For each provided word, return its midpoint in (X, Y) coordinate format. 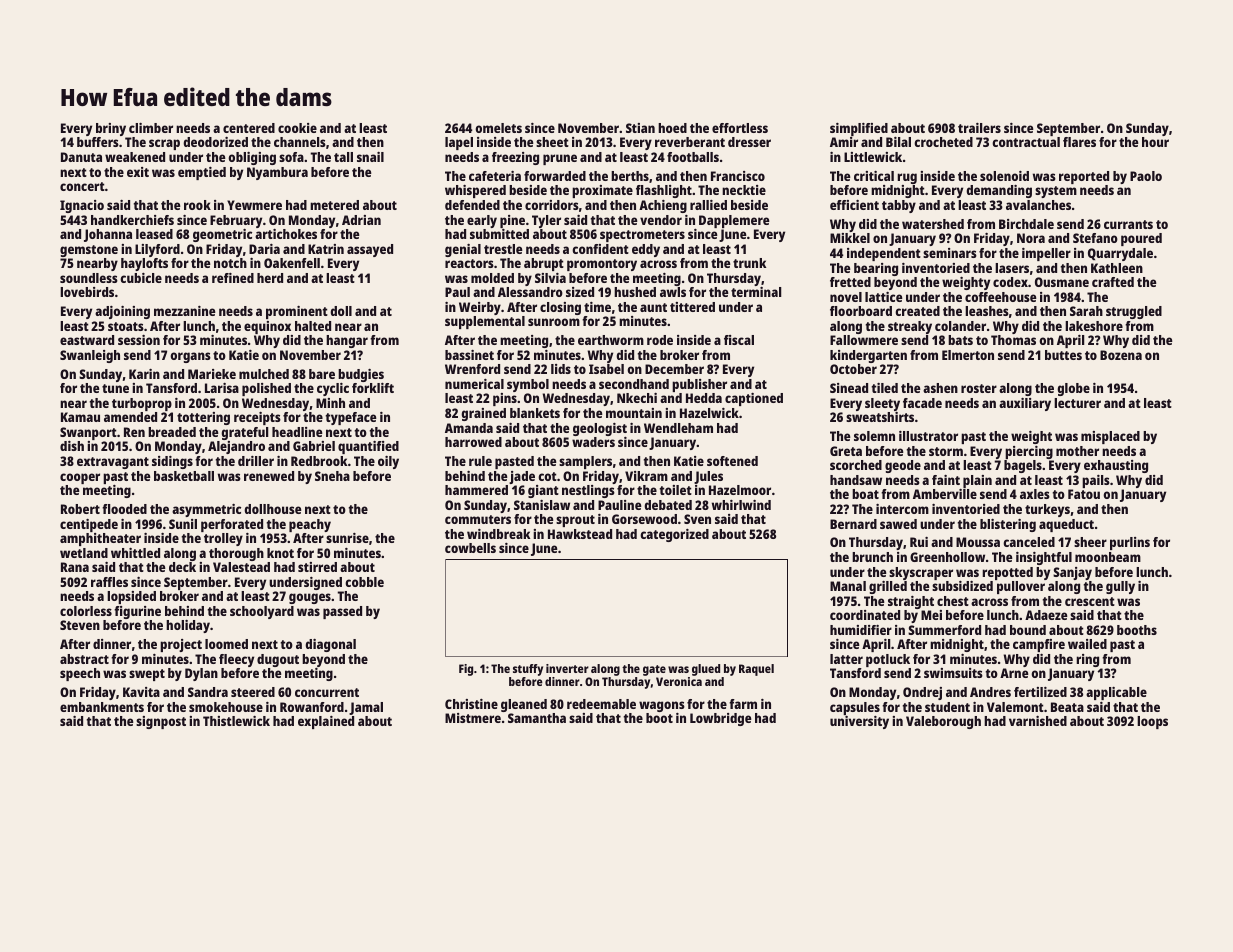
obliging (252, 158)
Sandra (208, 692)
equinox (267, 327)
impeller (1046, 254)
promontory (602, 265)
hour (1155, 142)
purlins (1130, 543)
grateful (244, 433)
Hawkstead (580, 534)
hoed (672, 128)
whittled (135, 553)
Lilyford (157, 250)
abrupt (544, 264)
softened (732, 461)
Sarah (1086, 311)
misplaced (1110, 437)
